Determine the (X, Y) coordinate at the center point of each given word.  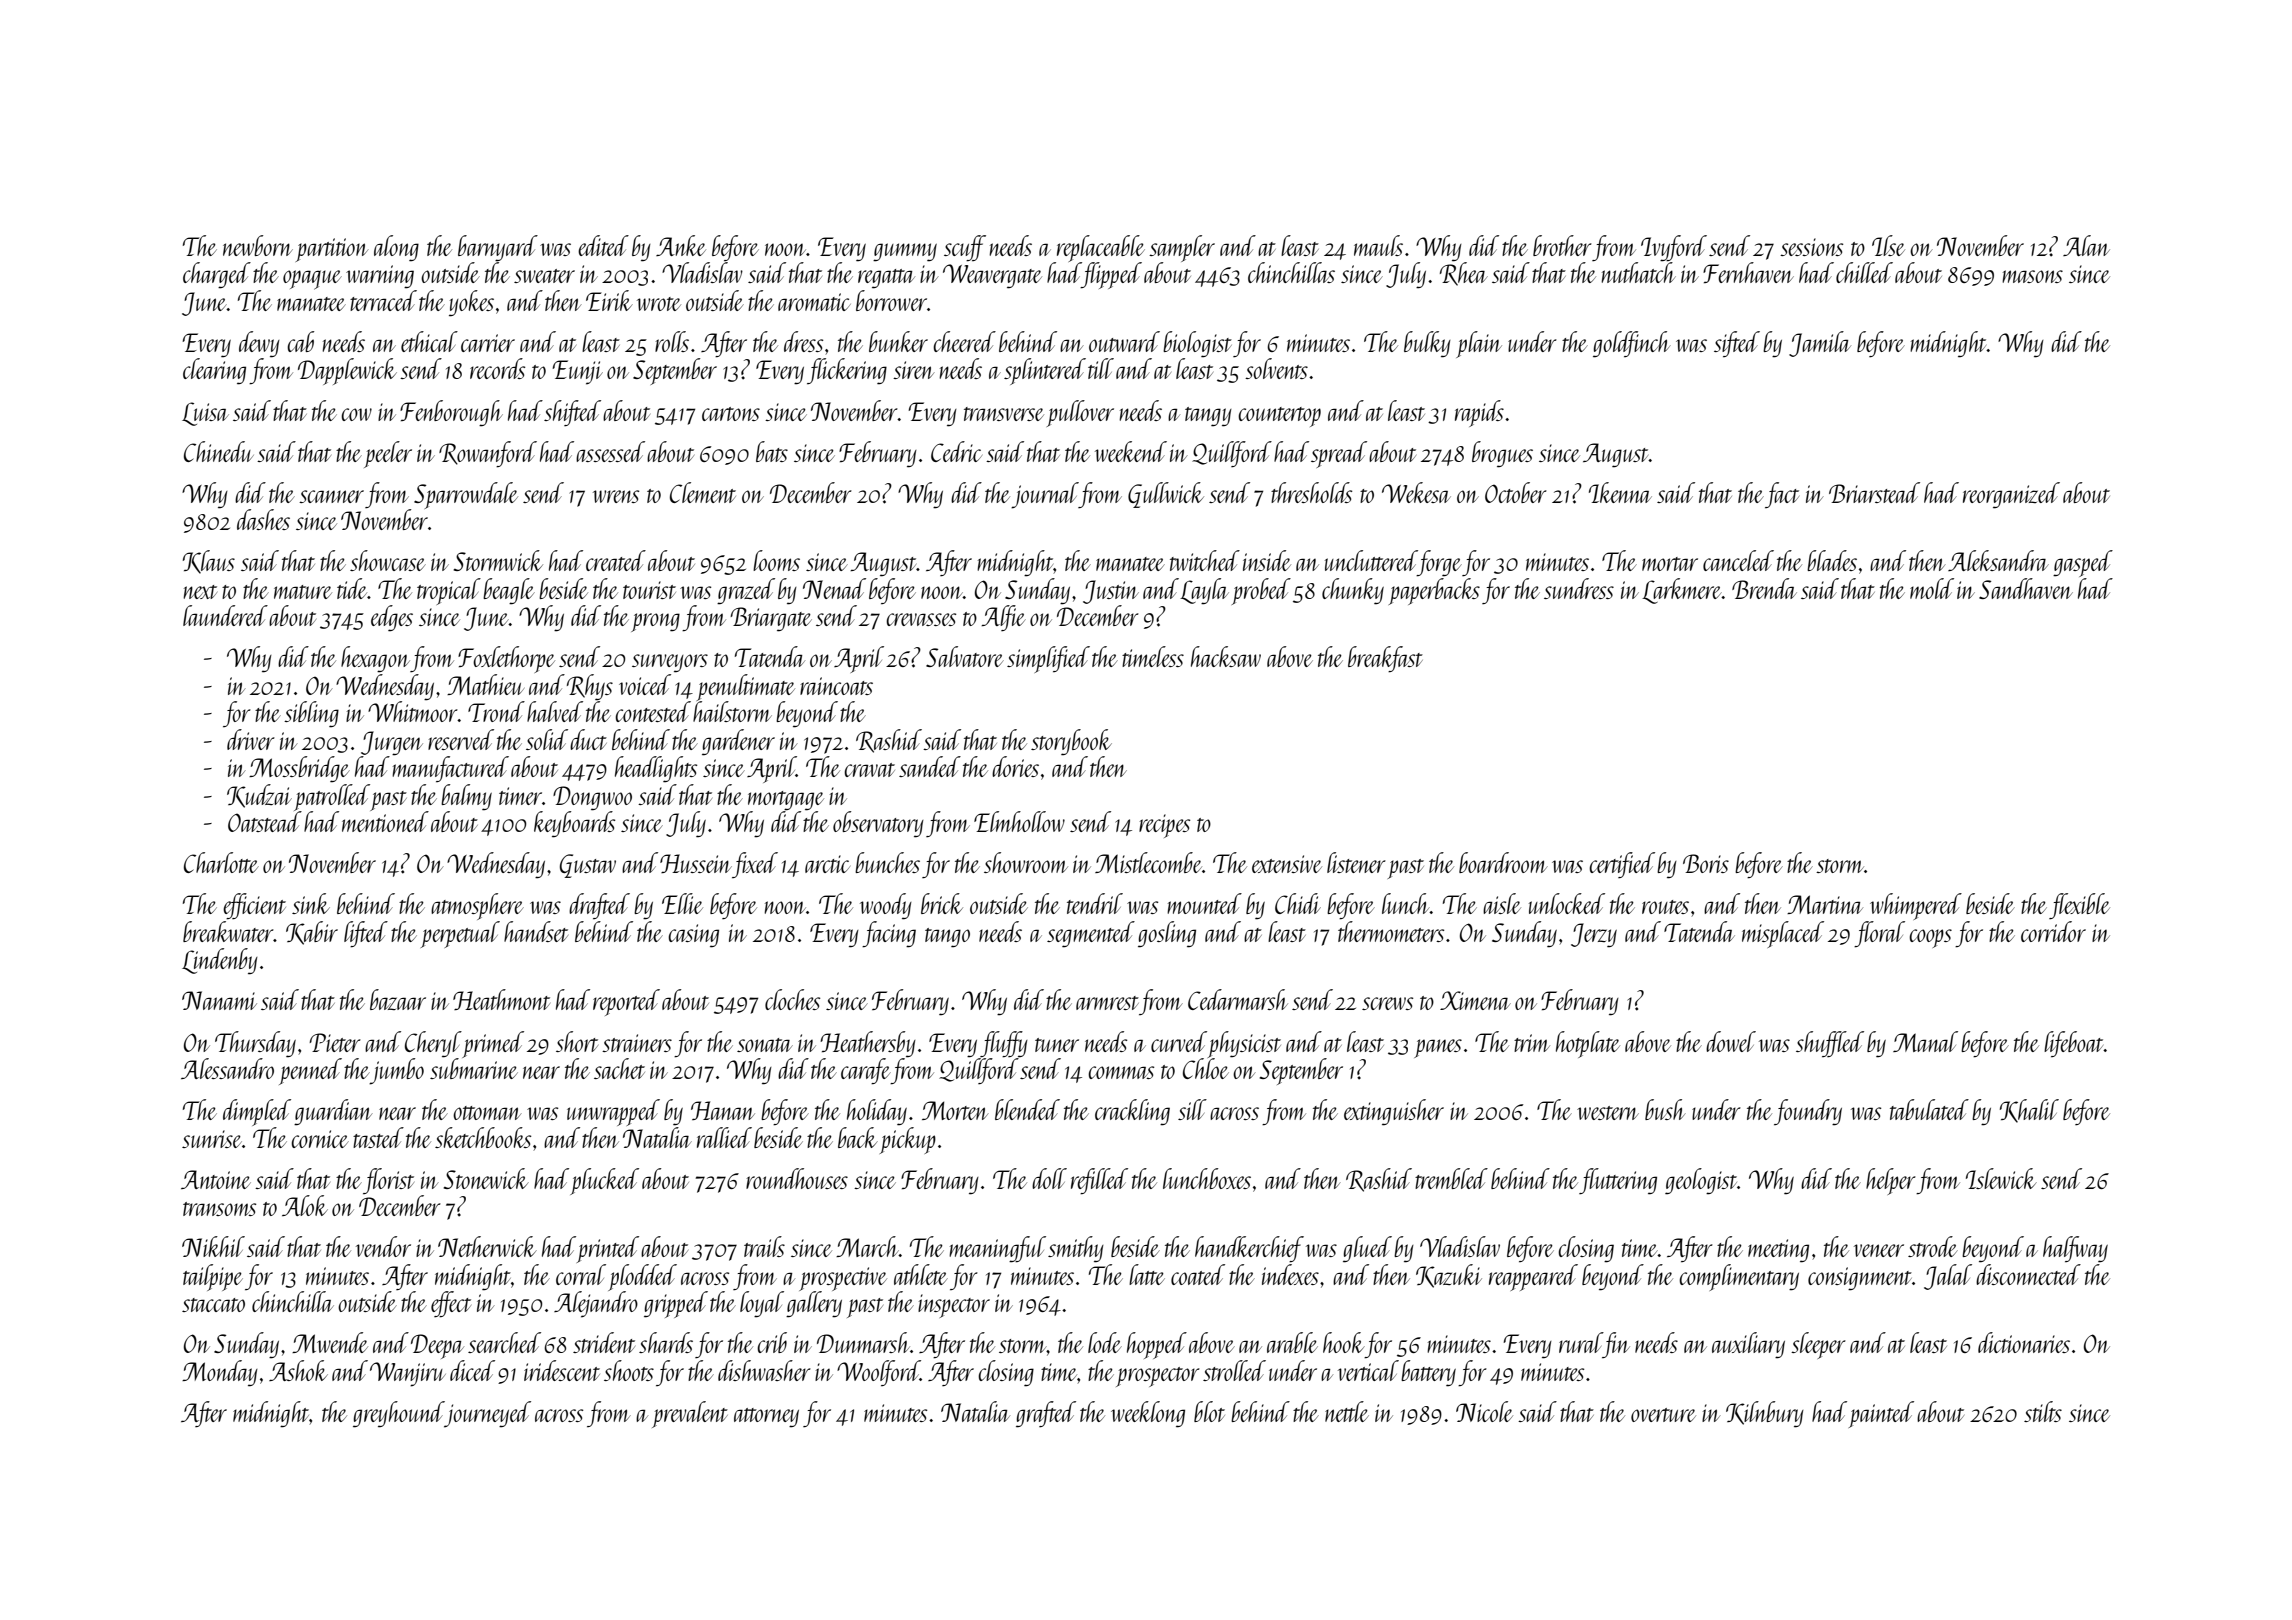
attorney (766, 1418)
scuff (965, 248)
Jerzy (1594, 935)
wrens (616, 496)
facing (889, 934)
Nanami (219, 1000)
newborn (258, 245)
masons (2032, 276)
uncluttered (1371, 560)
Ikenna (1620, 492)
